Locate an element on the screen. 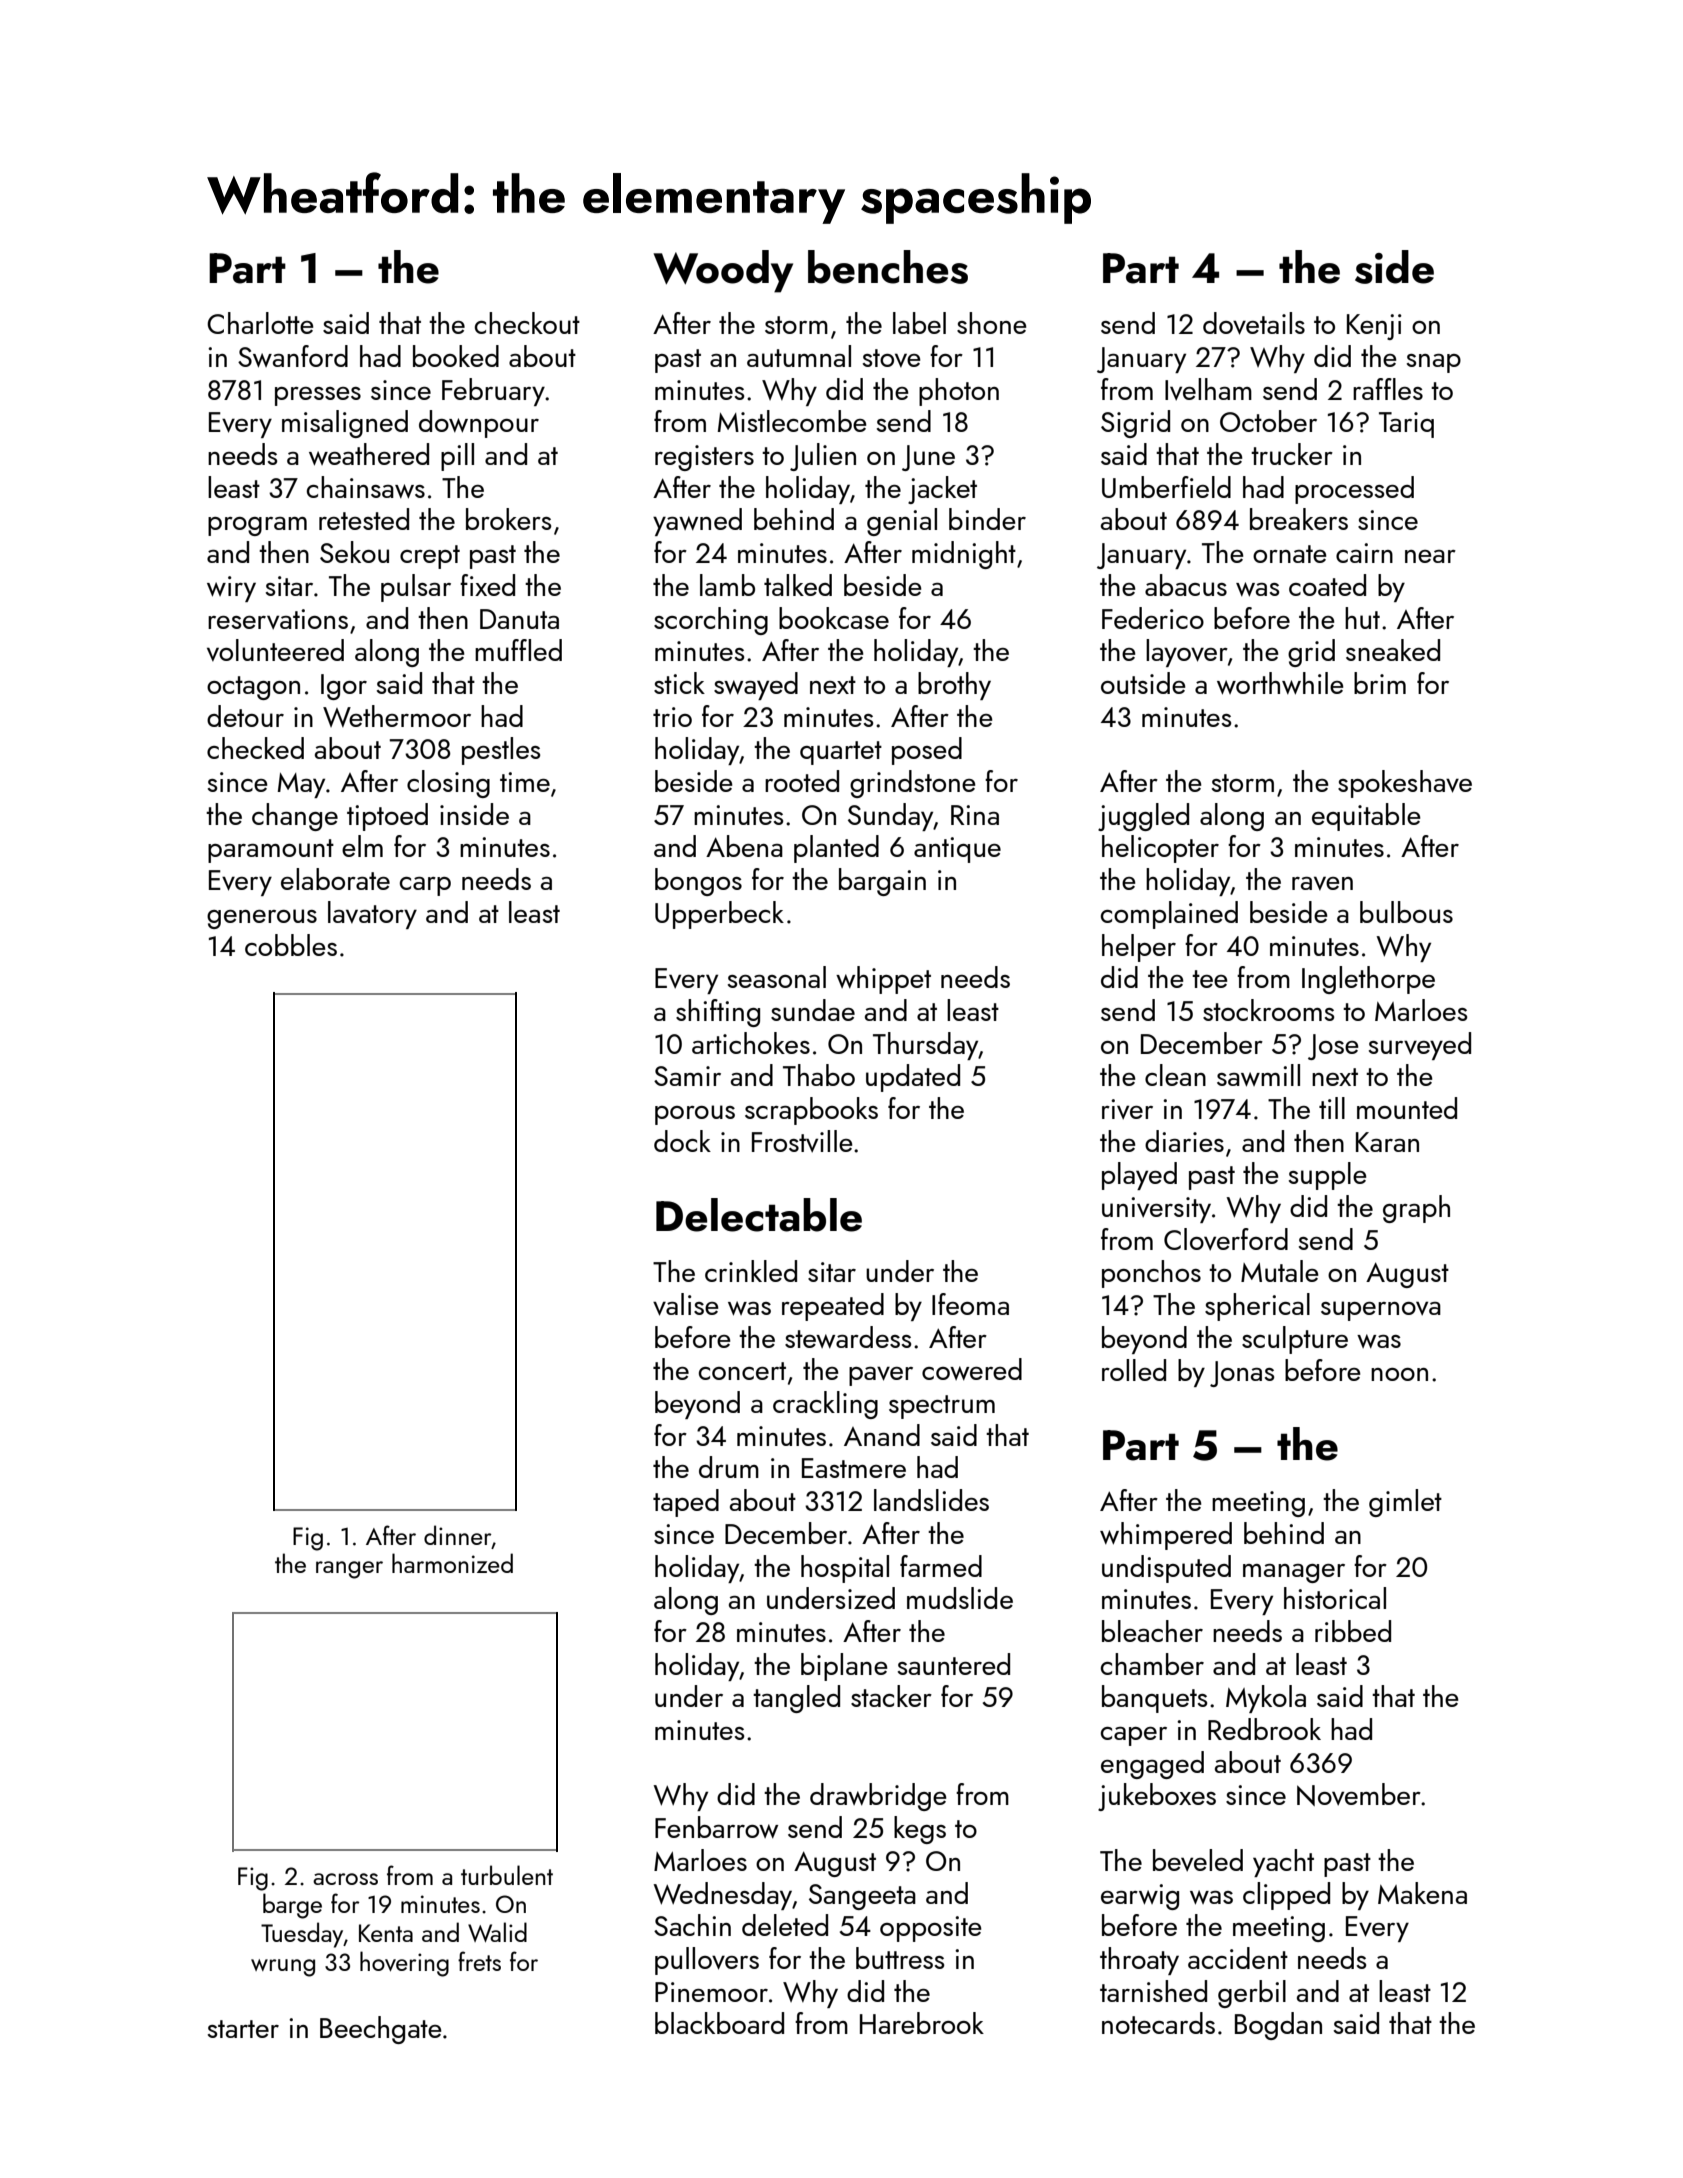 This screenshot has width=1683, height=2178. talked is located at coordinates (798, 585).
